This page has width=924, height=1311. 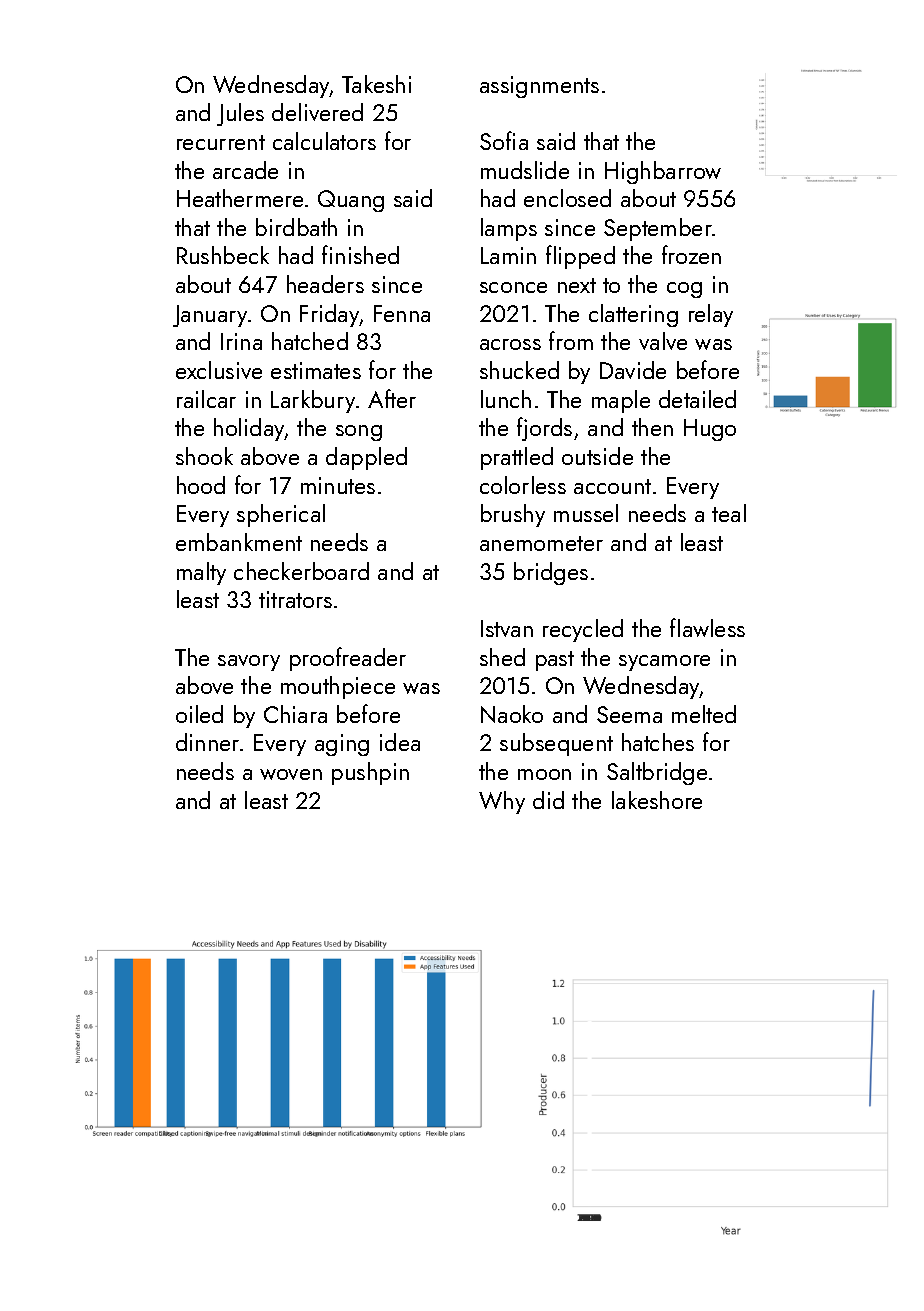 I want to click on Saltbridge, so click(x=657, y=773).
